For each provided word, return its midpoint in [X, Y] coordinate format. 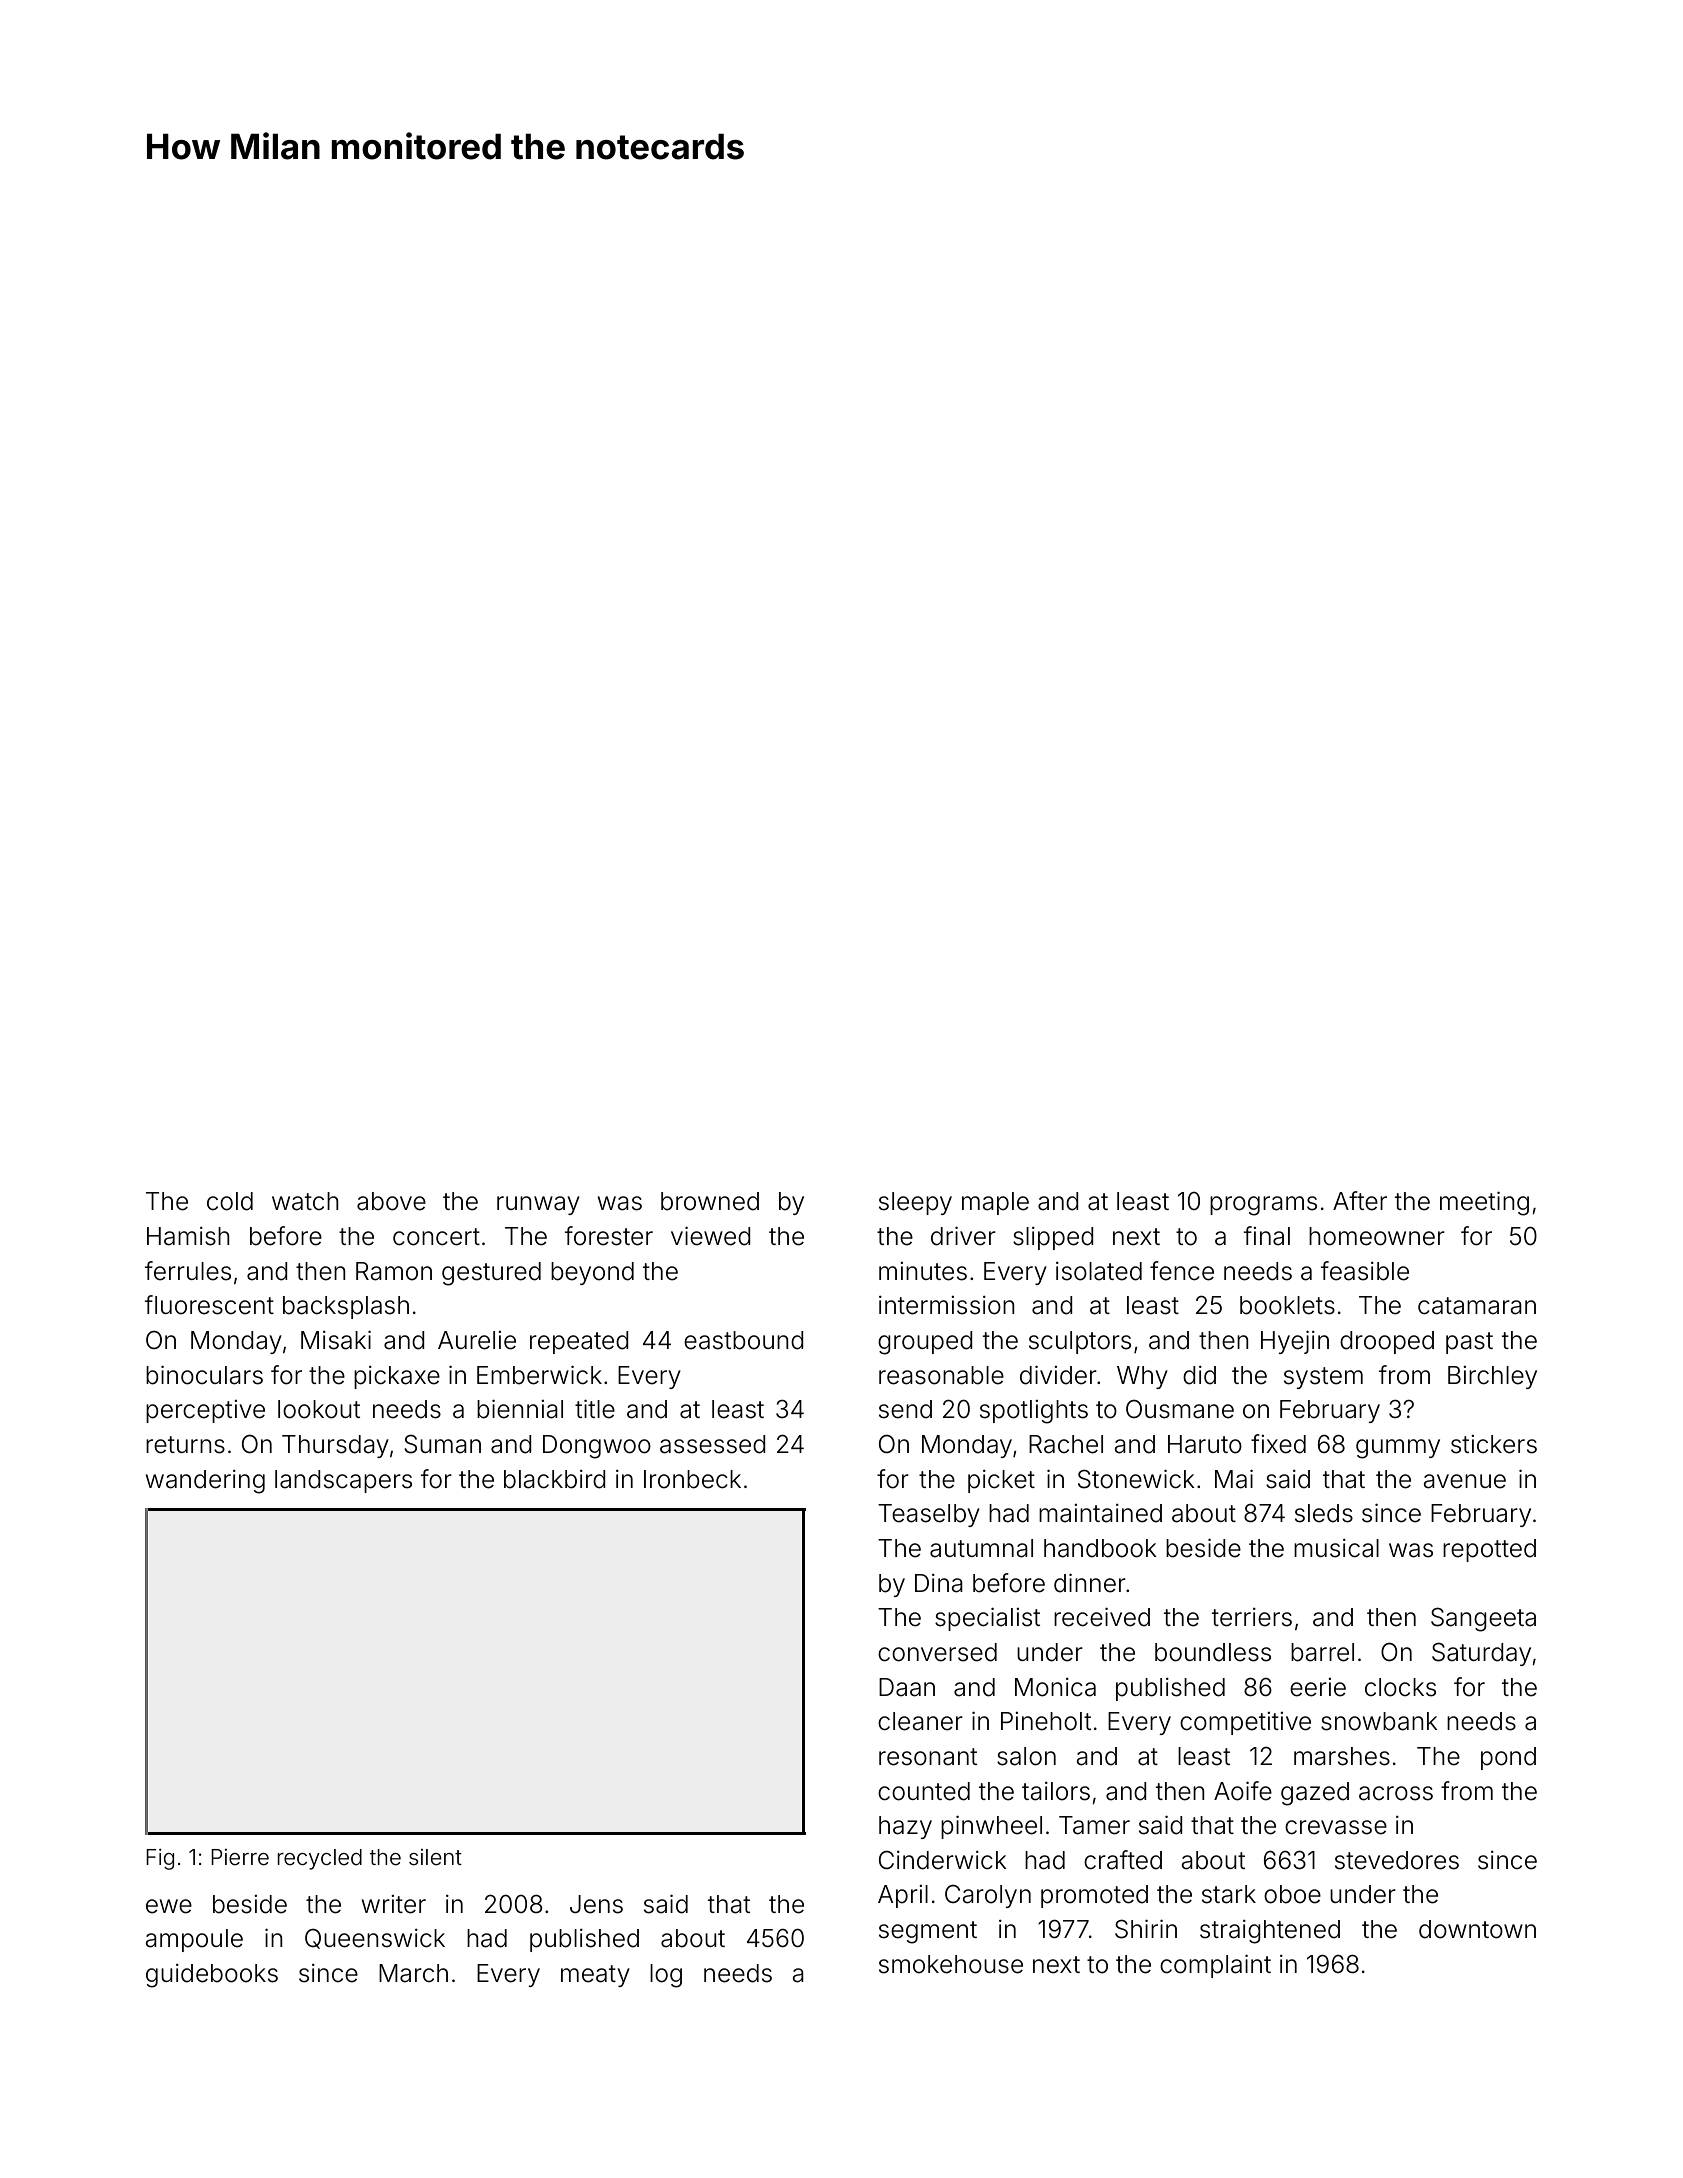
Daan [907, 1687]
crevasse [1336, 1827]
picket [1001, 1481]
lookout [319, 1409]
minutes [923, 1271]
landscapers [343, 1481]
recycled [319, 1859]
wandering [205, 1482]
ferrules [188, 1271]
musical [1336, 1548]
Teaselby [929, 1515]
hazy [905, 1827]
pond [1508, 1758]
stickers [1494, 1444]
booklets [1287, 1305]
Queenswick [375, 1939]
